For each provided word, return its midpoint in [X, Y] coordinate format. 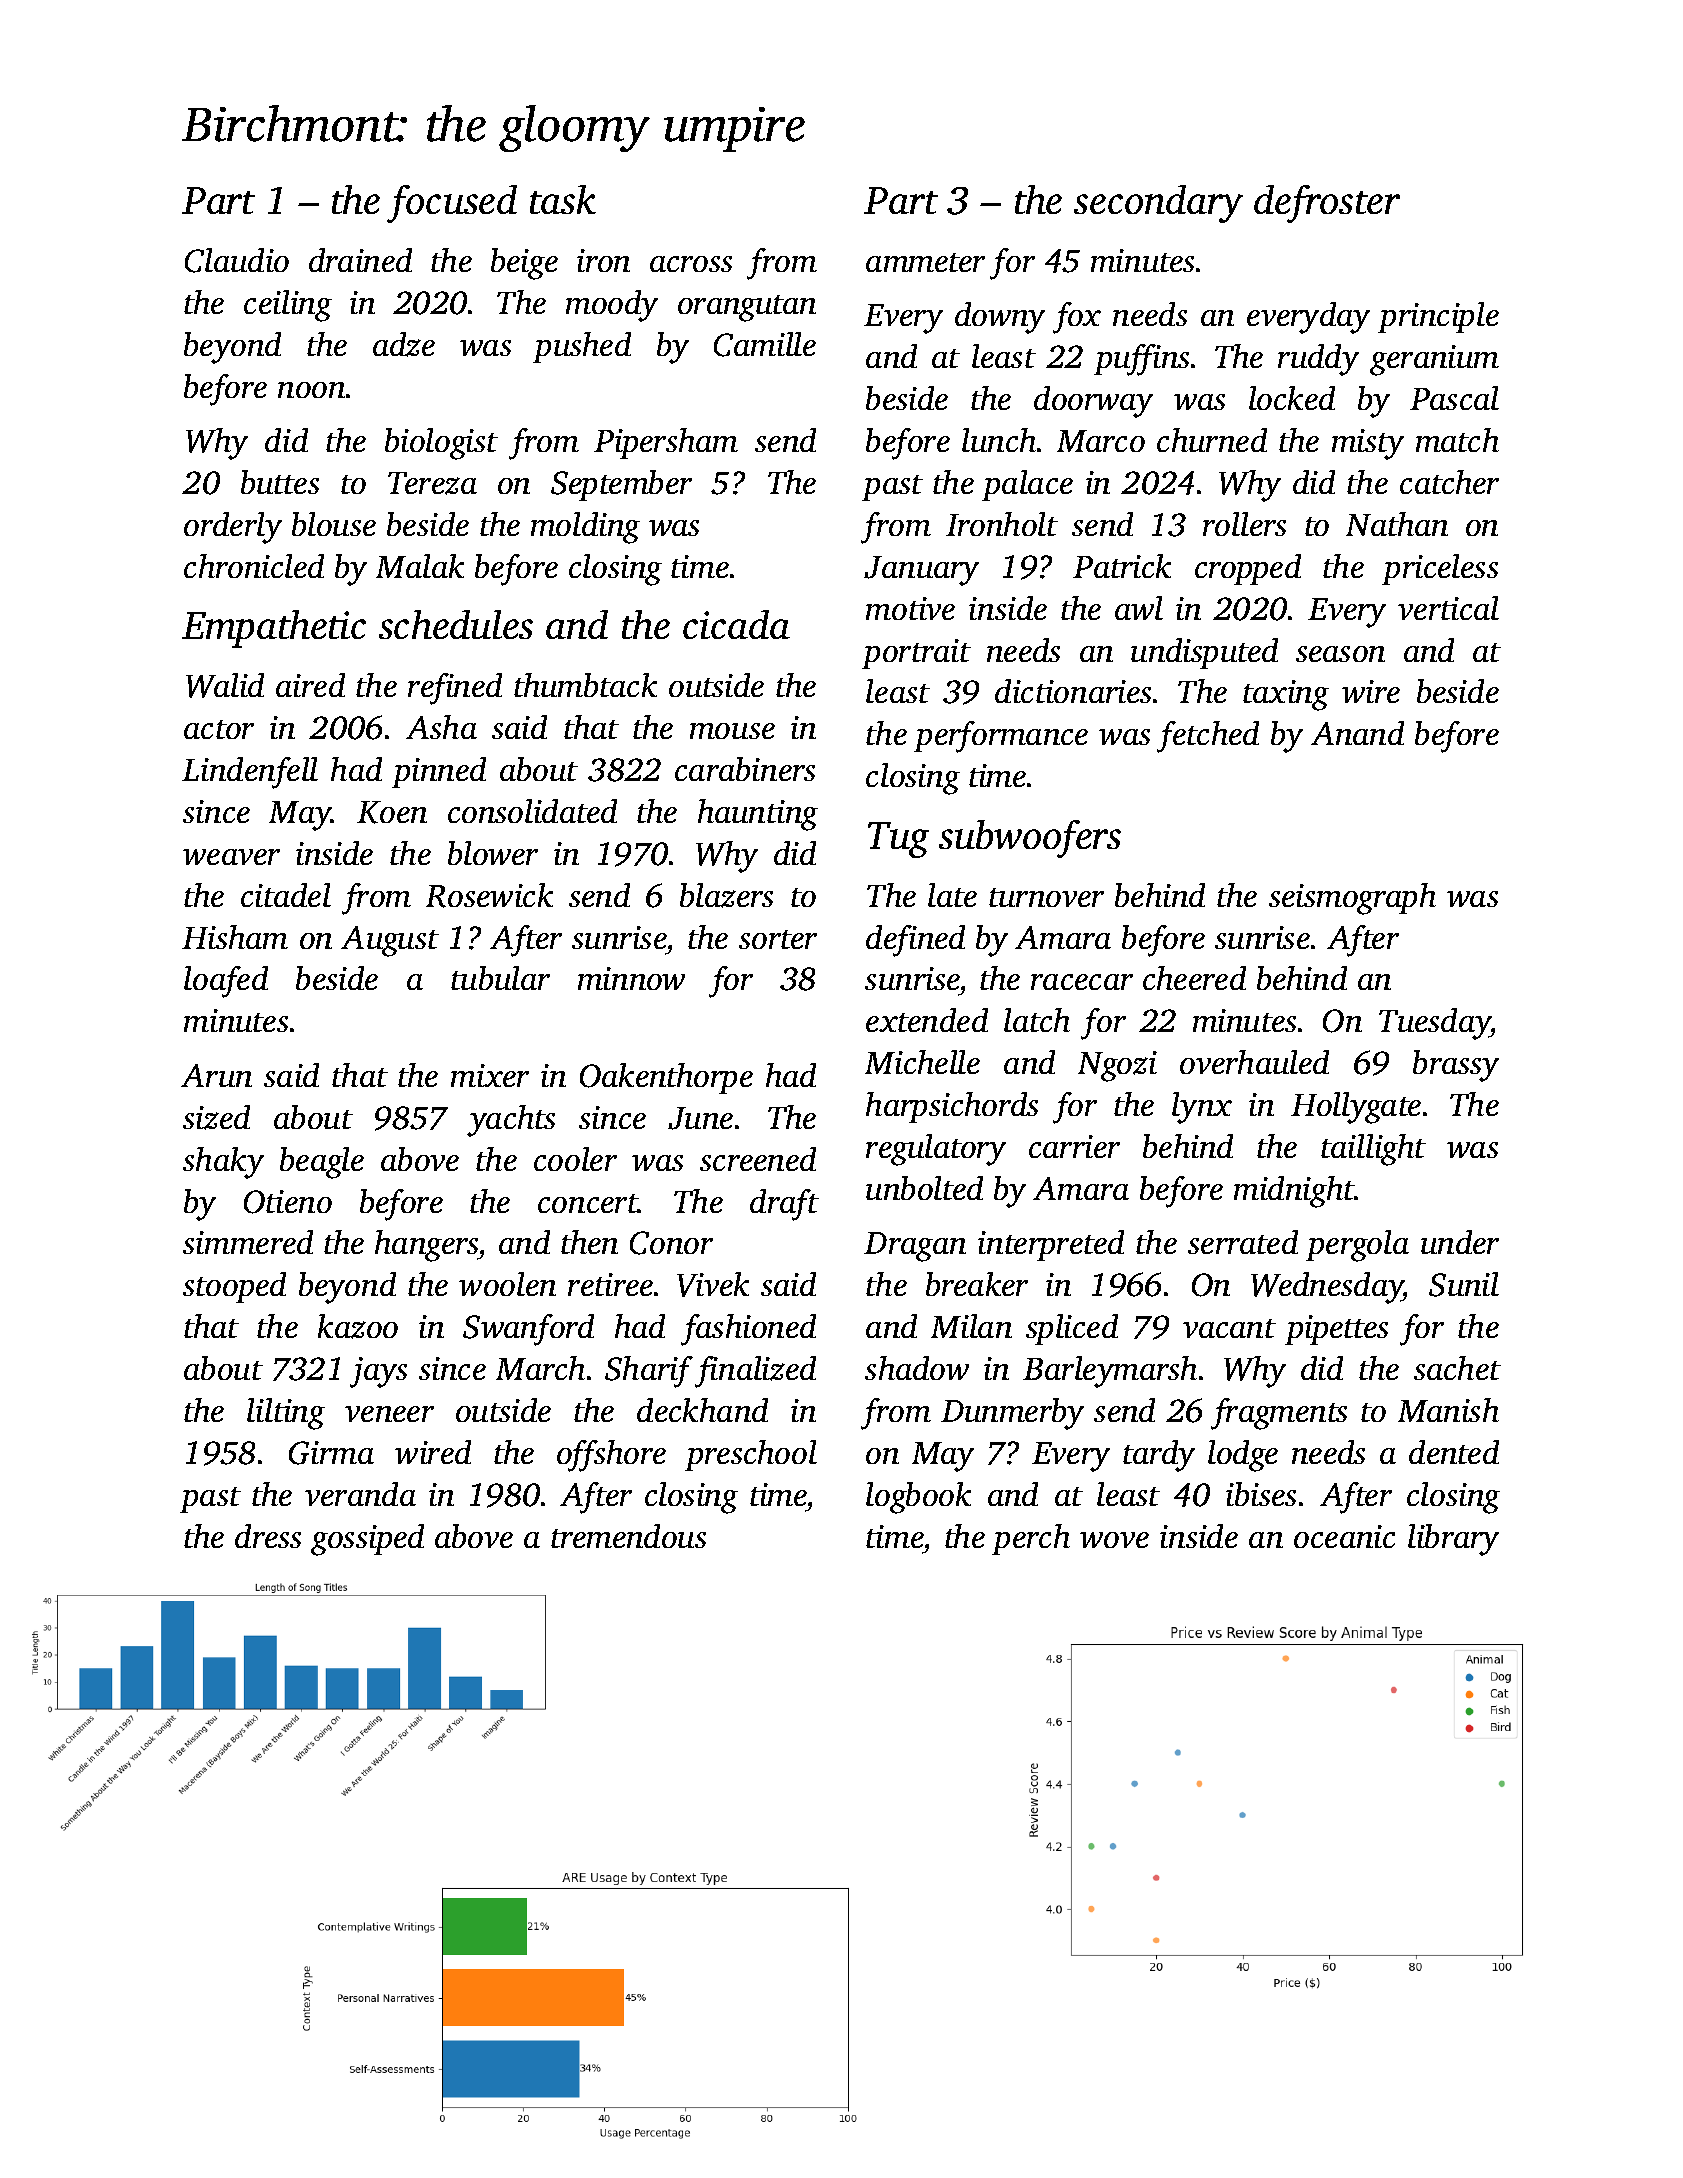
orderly [233, 528]
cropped [1248, 569]
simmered [248, 1242]
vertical [1448, 608]
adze [404, 344]
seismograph [1352, 899]
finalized [755, 1372]
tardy [1159, 1456]
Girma [331, 1453]
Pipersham [666, 443]
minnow [631, 978]
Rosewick [489, 895]
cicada [736, 624]
